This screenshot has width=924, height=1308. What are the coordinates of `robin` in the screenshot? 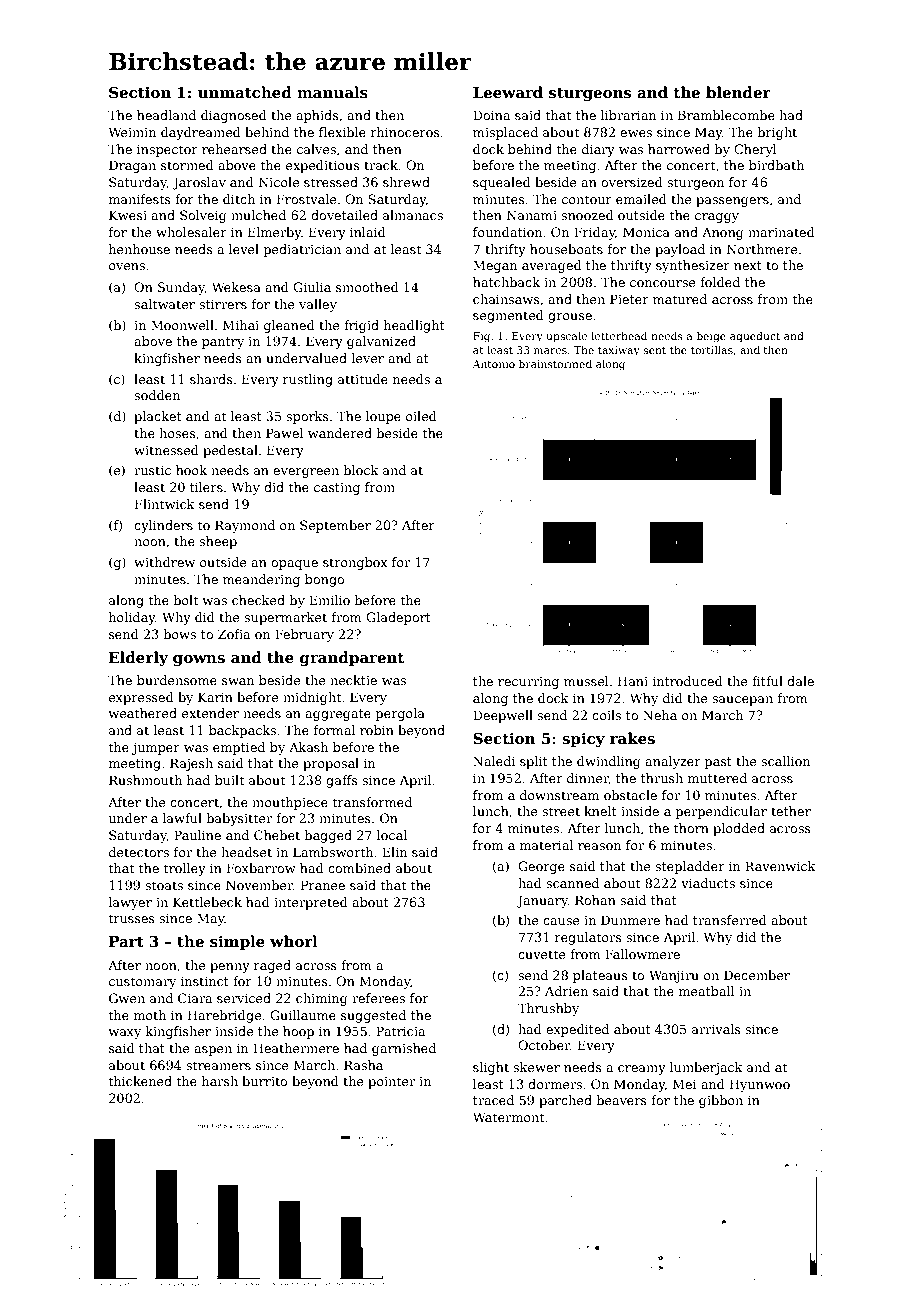 It's located at (377, 730).
